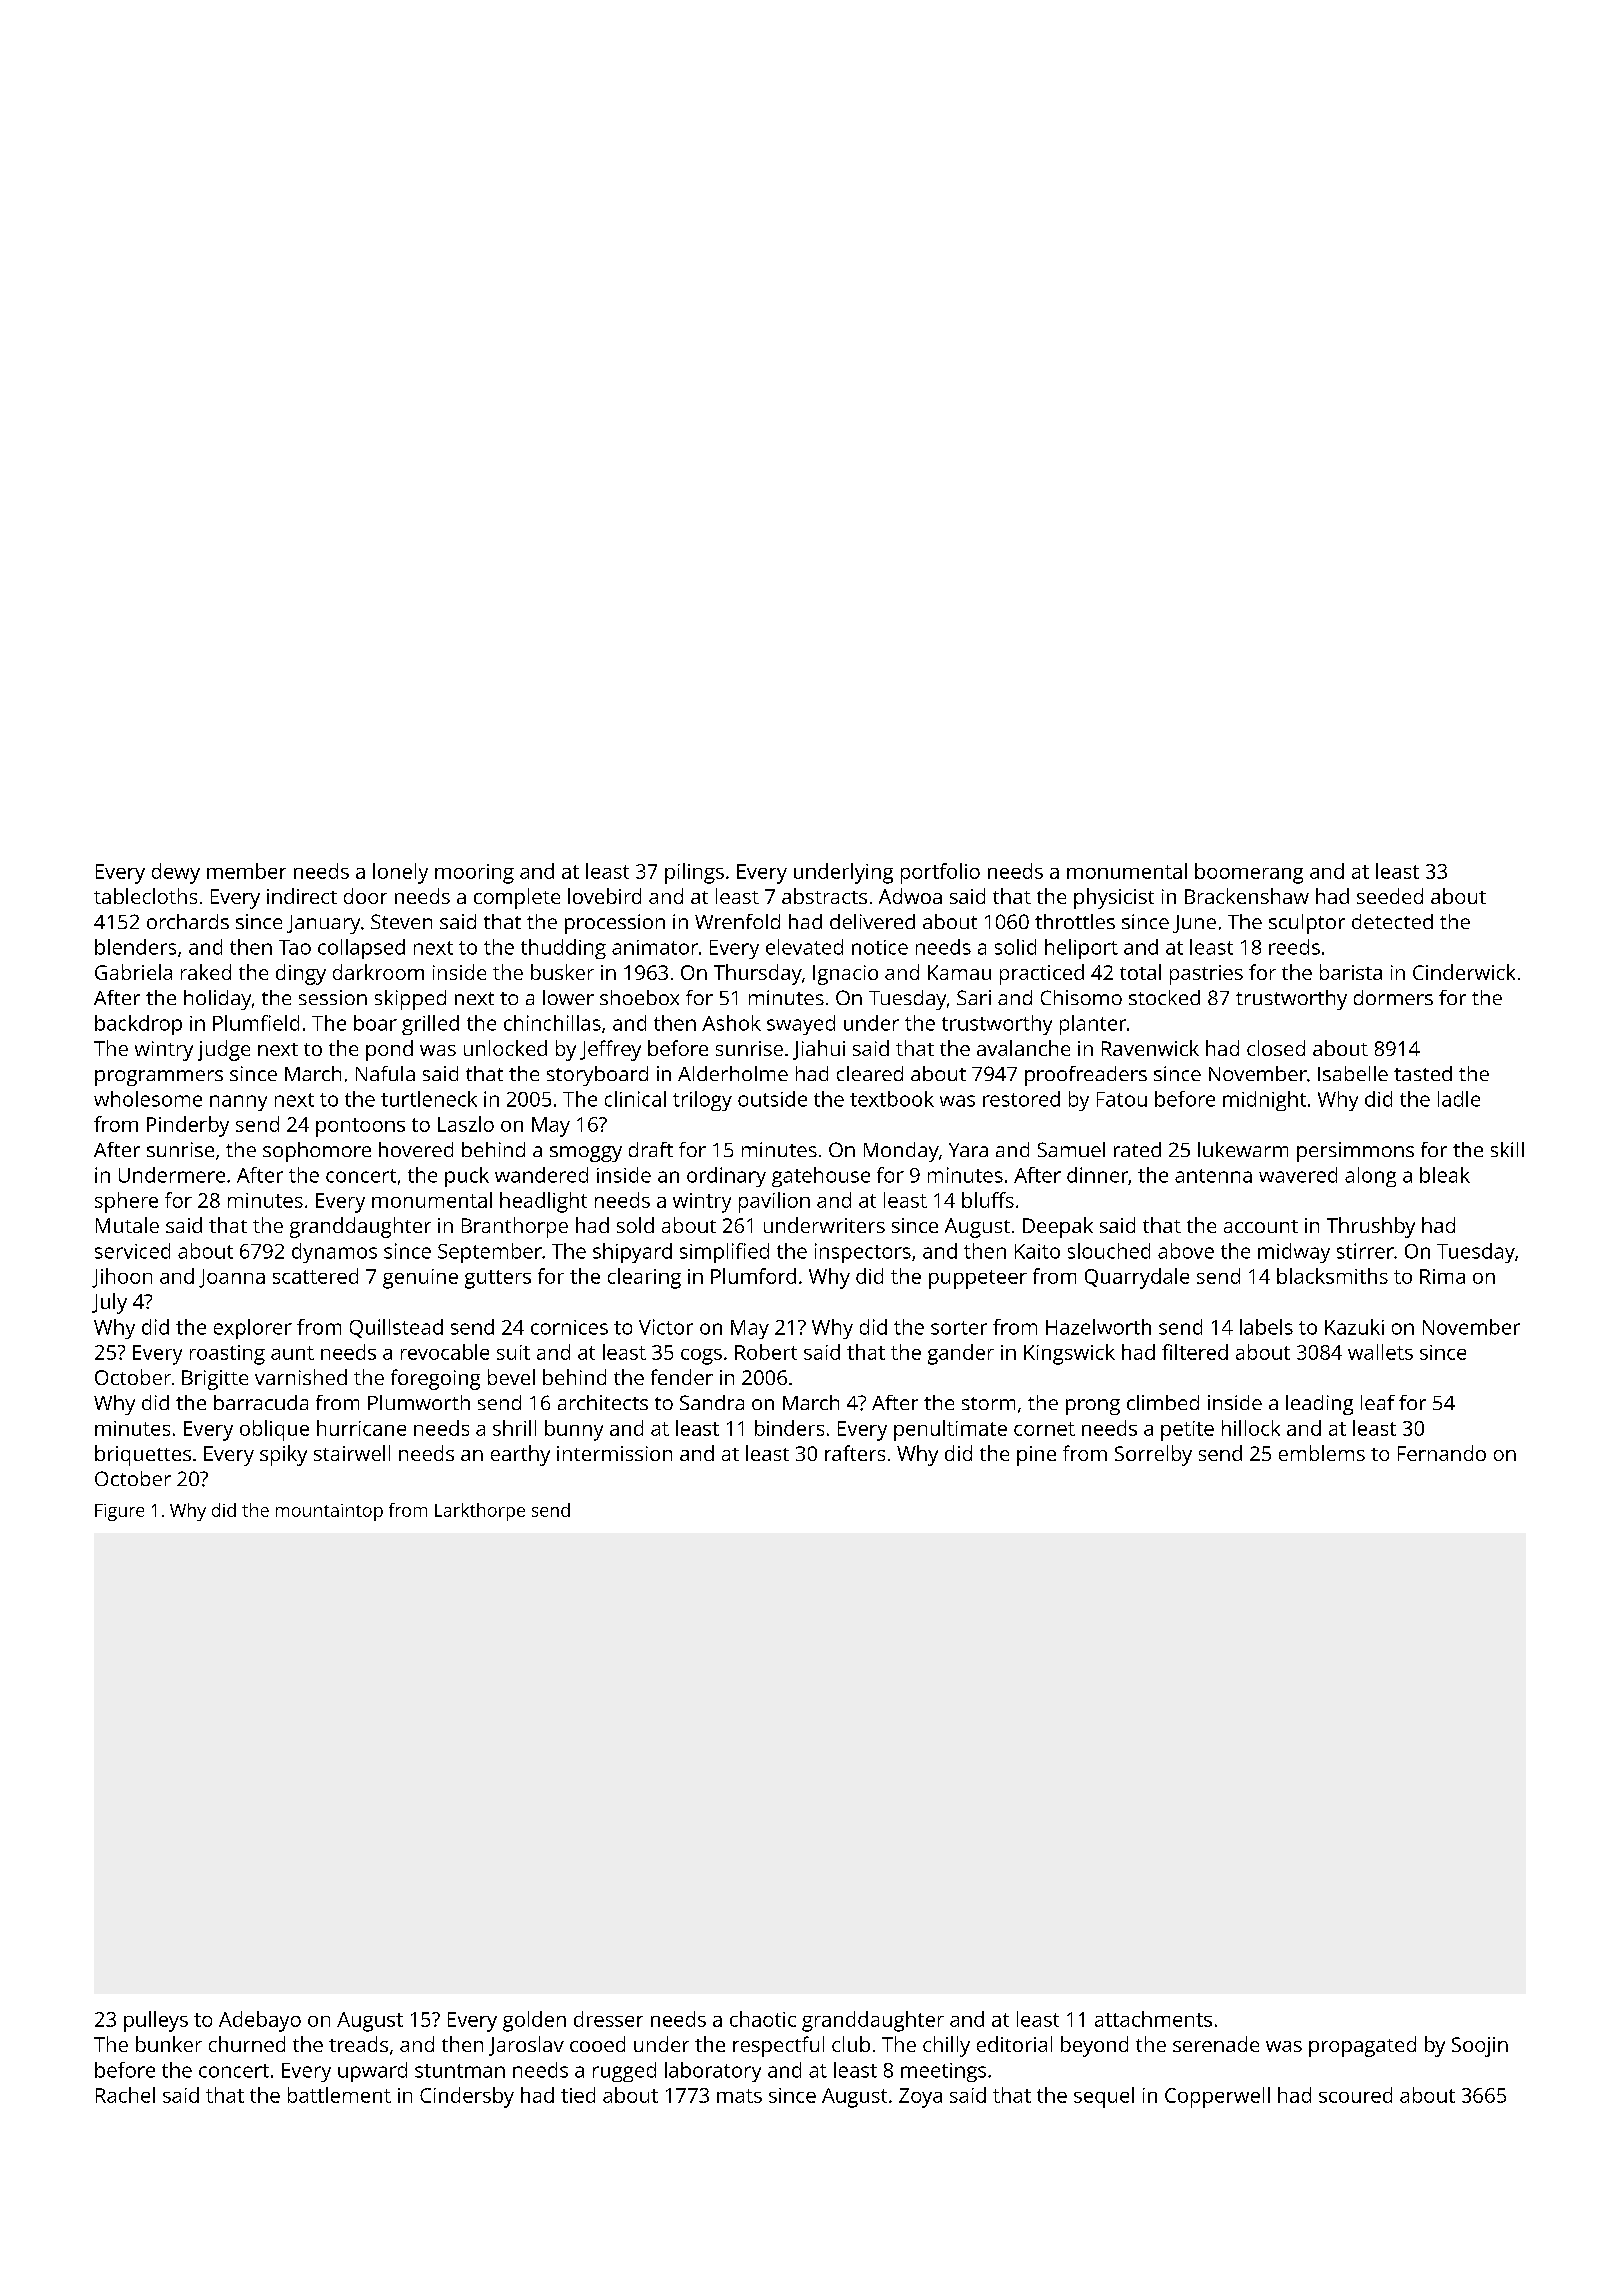 This page has height=2292, width=1620. I want to click on pine, so click(1036, 1456).
